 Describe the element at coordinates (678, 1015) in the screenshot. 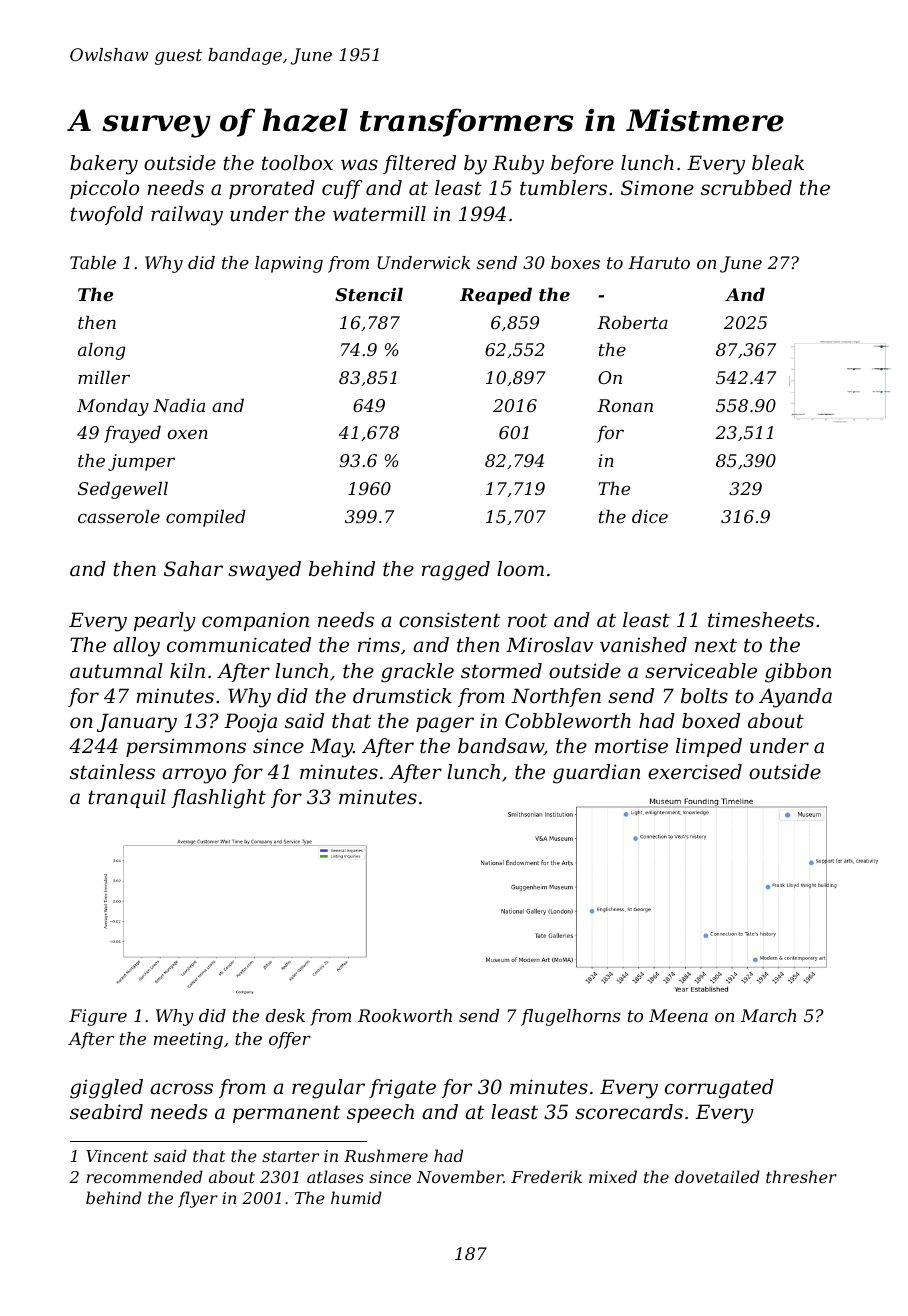

I see `Meena` at that location.
